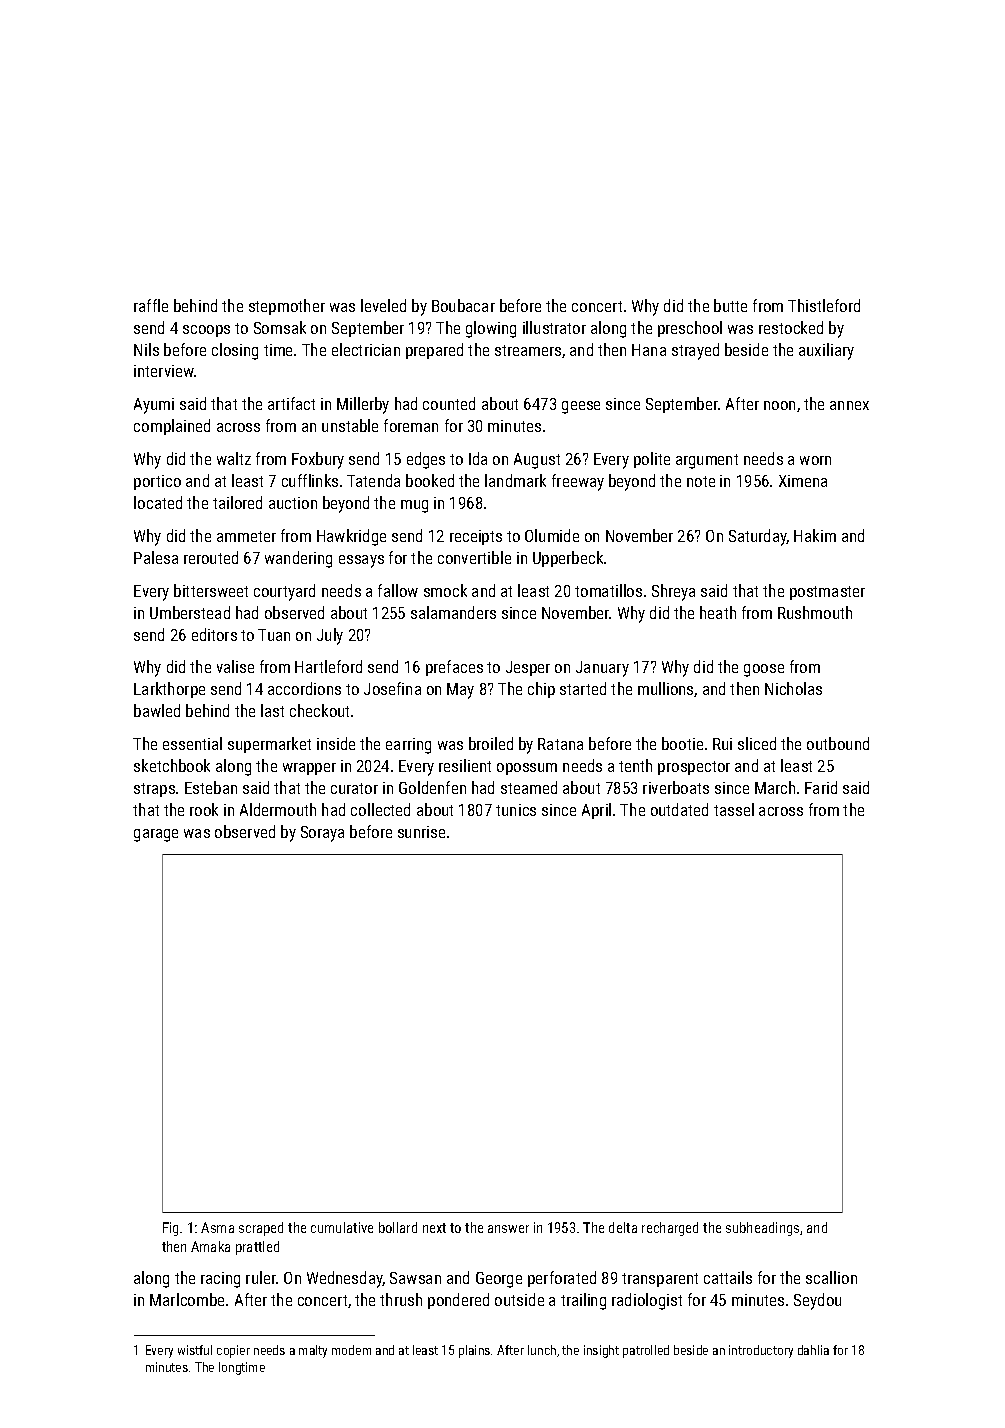 The image size is (1005, 1428). Describe the element at coordinates (401, 1299) in the screenshot. I see `thrush` at that location.
